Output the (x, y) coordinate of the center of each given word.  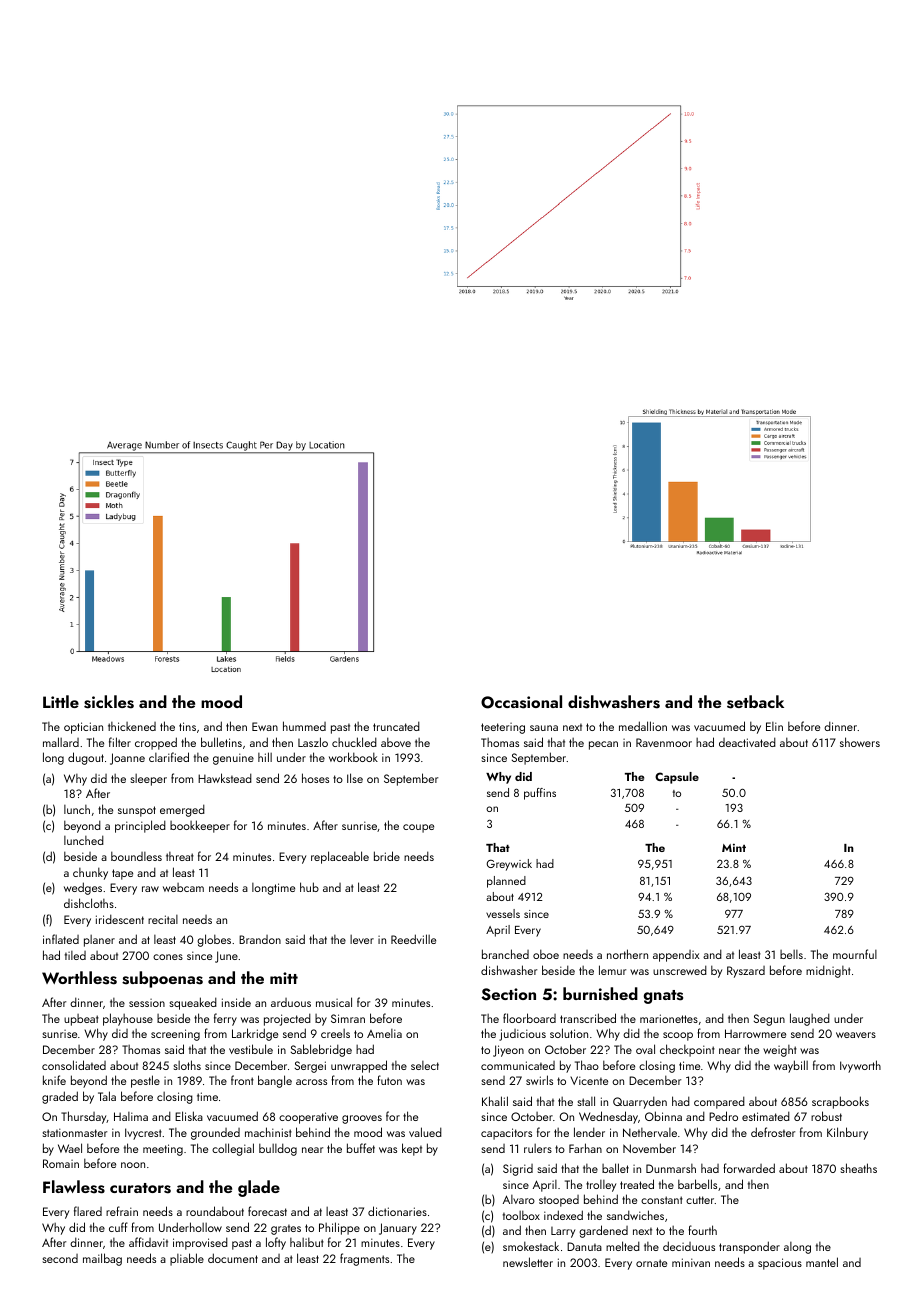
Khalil (495, 1101)
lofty (276, 1243)
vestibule (251, 1049)
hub (309, 887)
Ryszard (746, 972)
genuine (233, 759)
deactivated (747, 742)
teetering (503, 728)
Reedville (413, 939)
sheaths (858, 1168)
